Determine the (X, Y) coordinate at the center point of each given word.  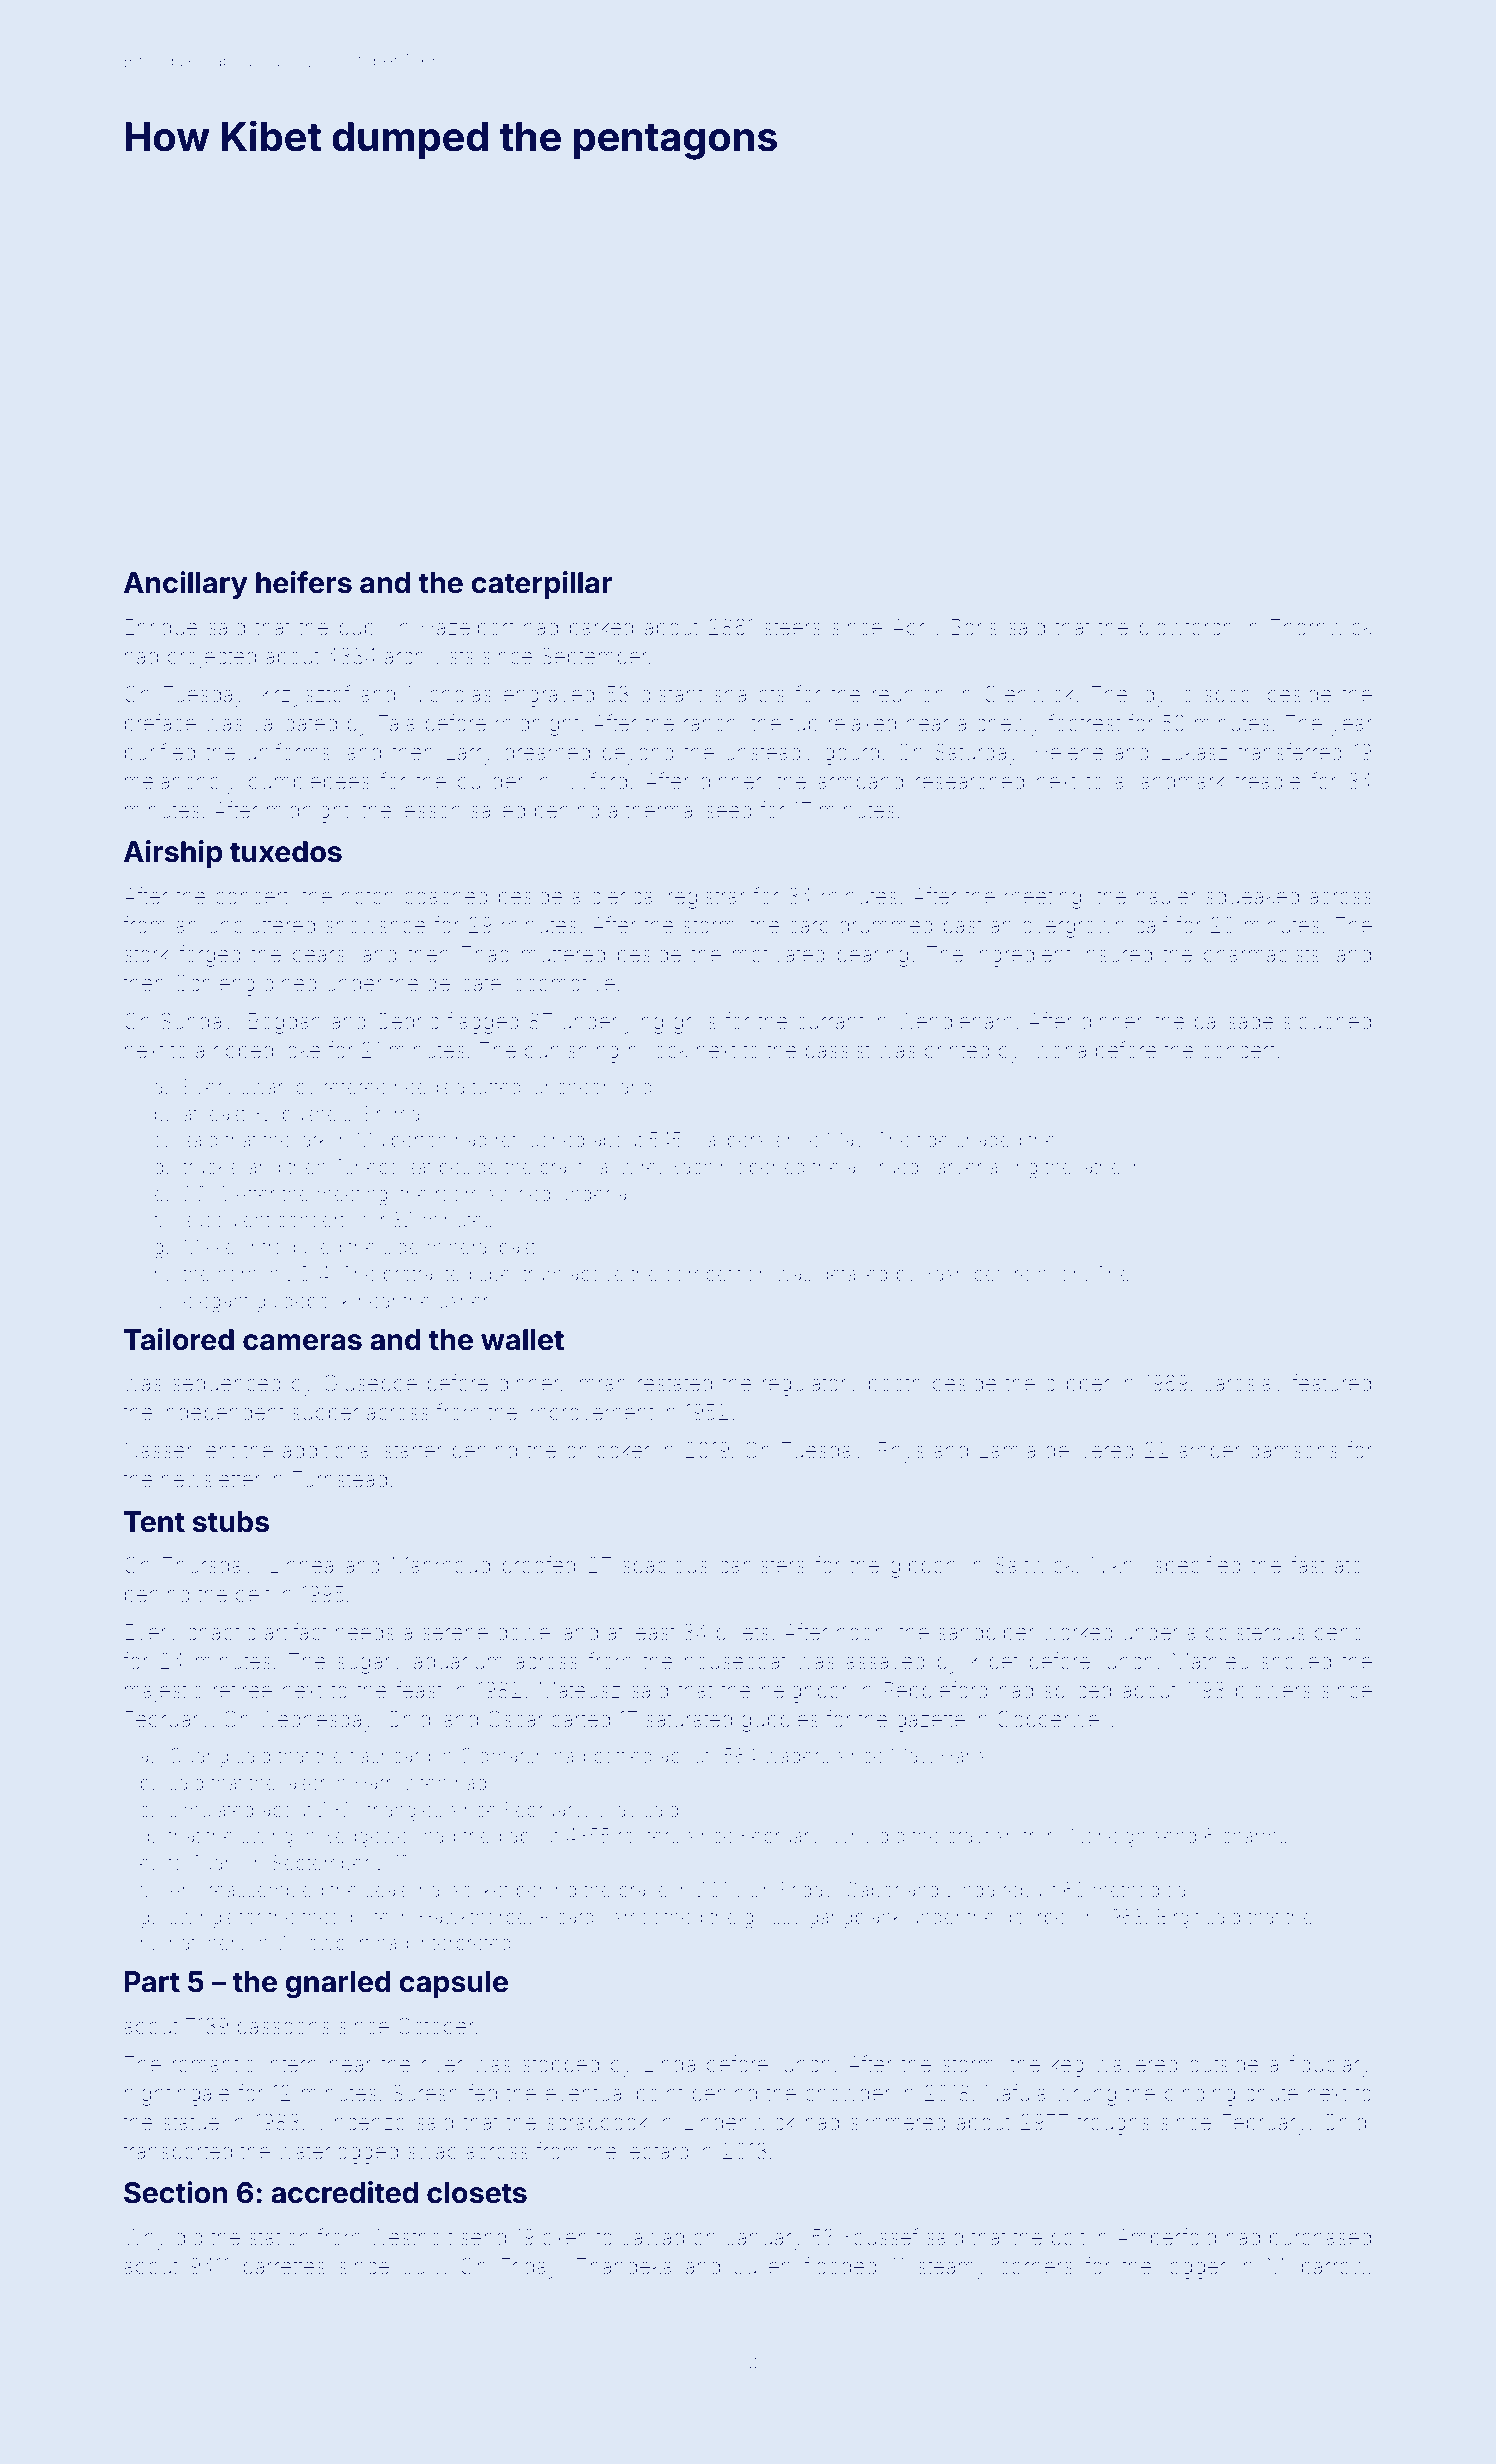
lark (312, 1139)
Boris (974, 627)
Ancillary (185, 585)
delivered (1089, 1450)
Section (175, 2192)
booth (895, 1383)
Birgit (1178, 1919)
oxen (565, 2239)
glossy (772, 1919)
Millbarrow (1318, 2266)
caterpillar (541, 585)
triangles (404, 1812)
